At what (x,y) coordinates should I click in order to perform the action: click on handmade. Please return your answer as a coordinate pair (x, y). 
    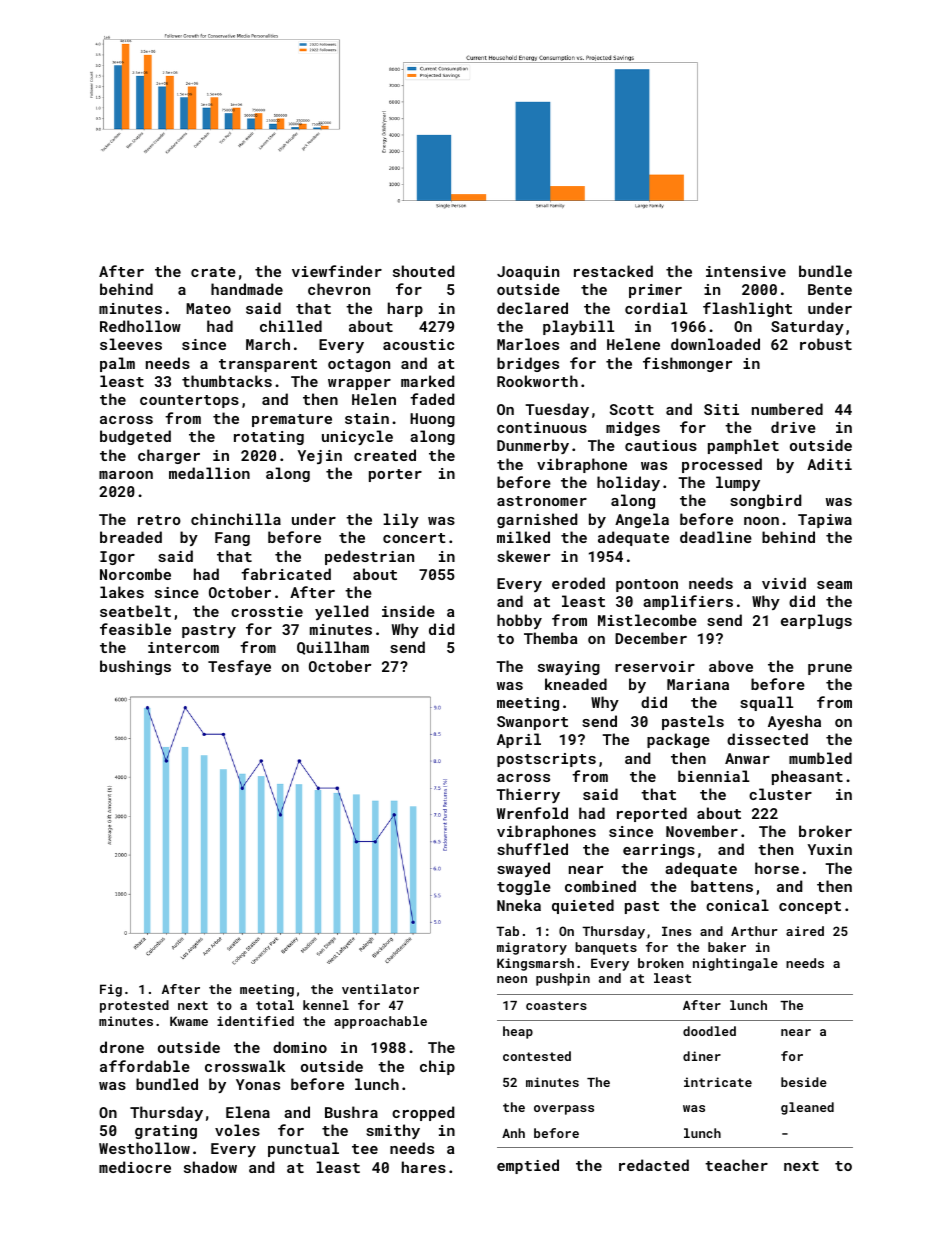
    Looking at the image, I should click on (247, 289).
